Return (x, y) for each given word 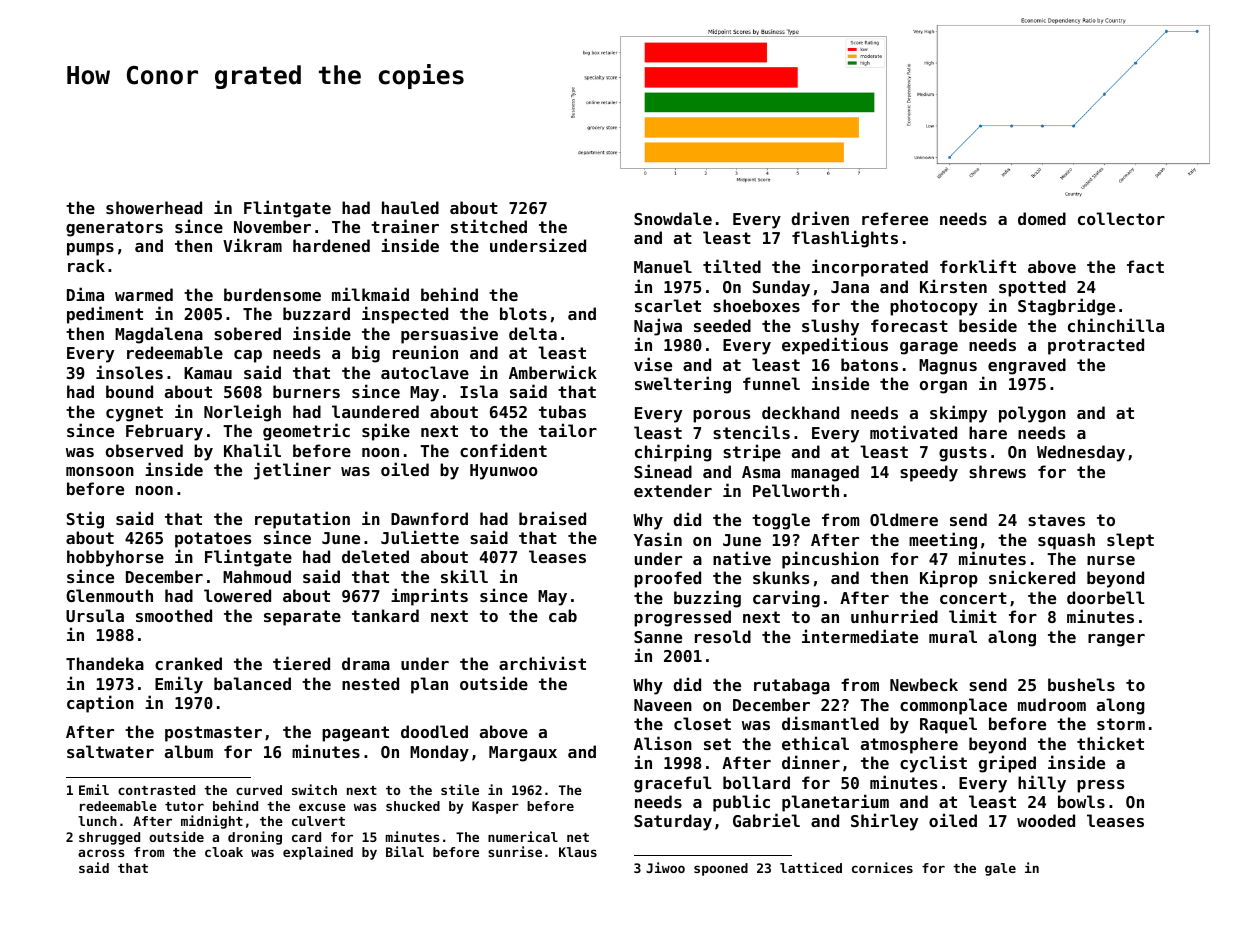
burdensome (272, 294)
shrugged (109, 838)
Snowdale (673, 218)
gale (1000, 869)
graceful (672, 784)
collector (1121, 218)
